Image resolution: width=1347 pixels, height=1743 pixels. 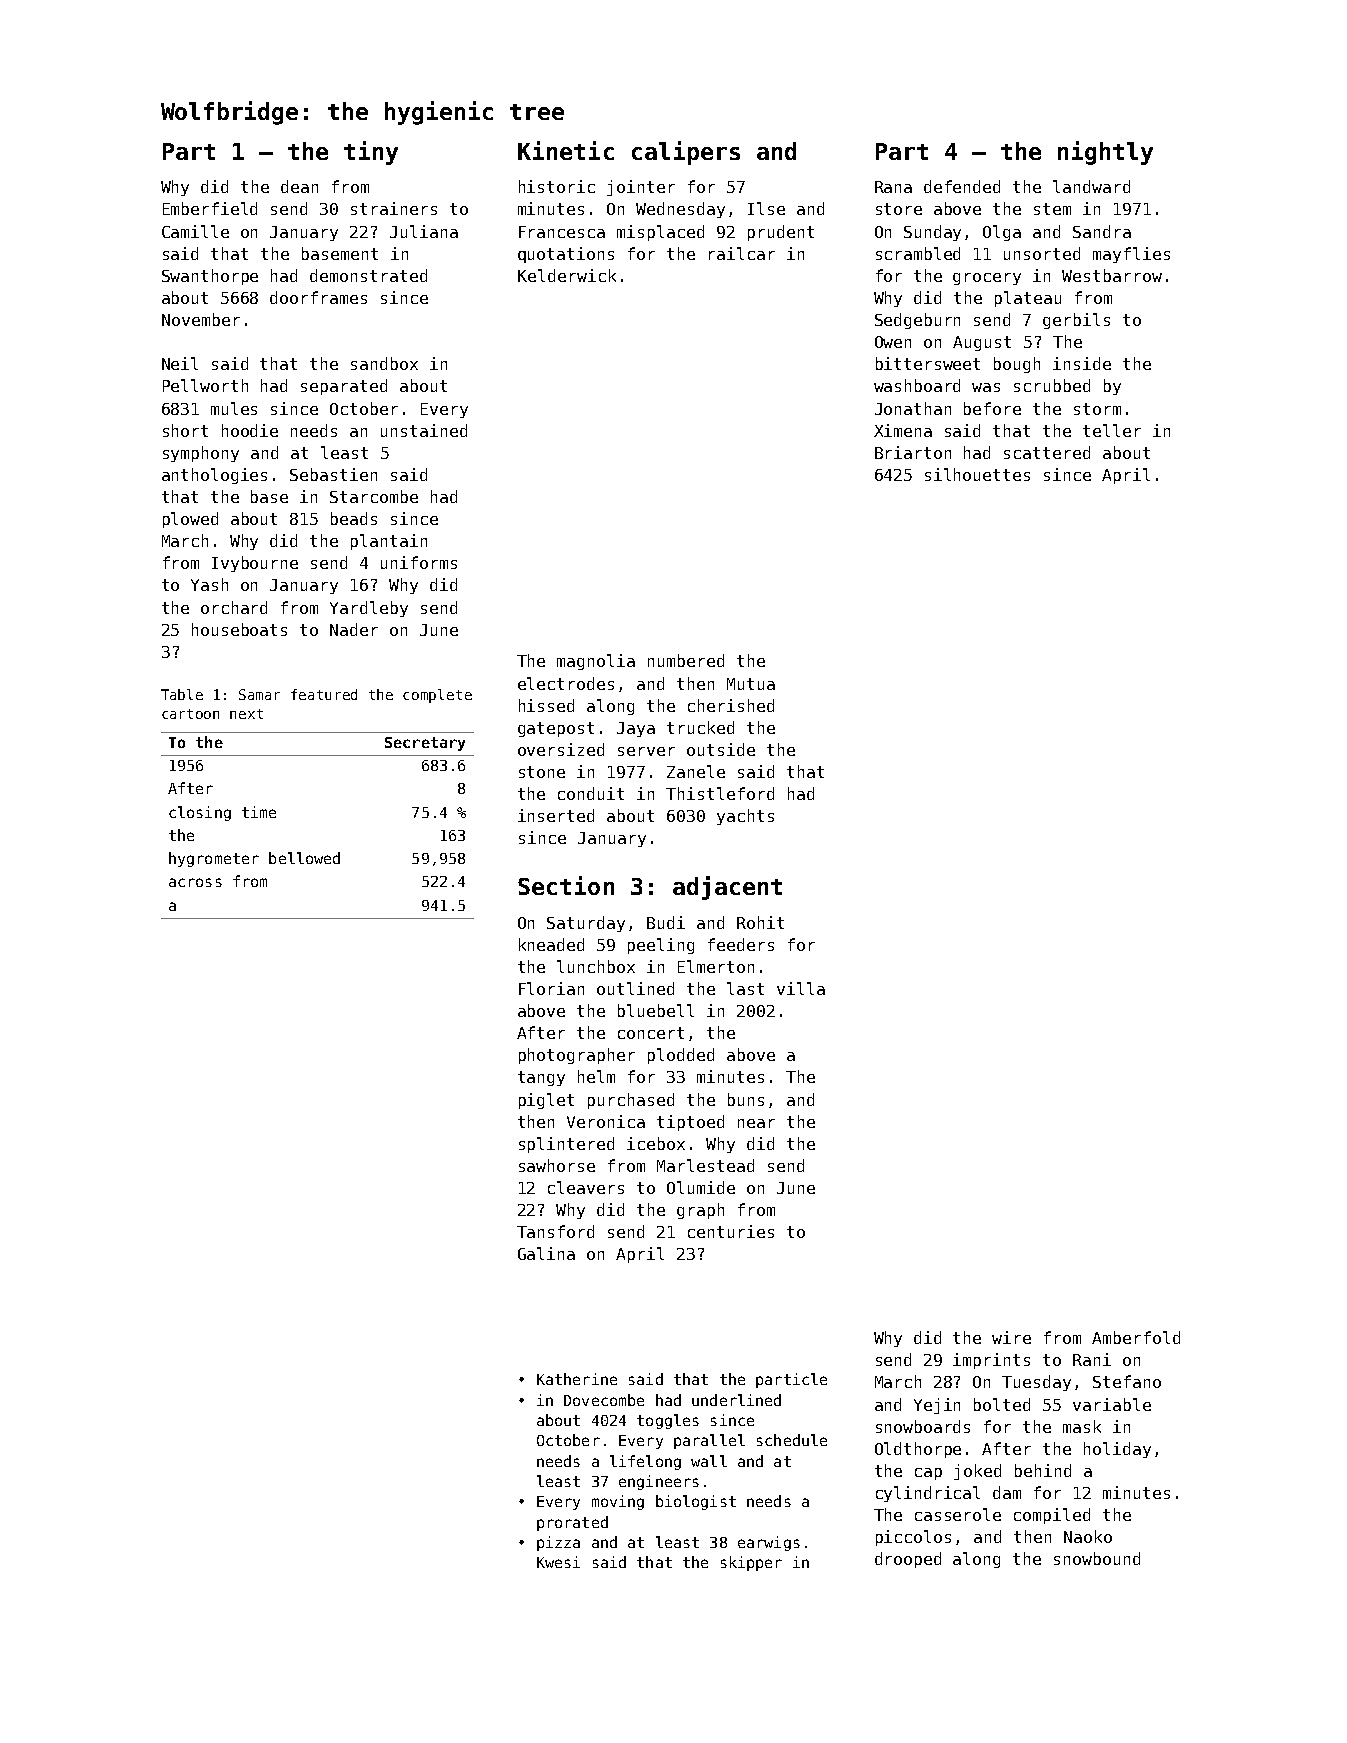 What do you see at coordinates (566, 150) in the screenshot?
I see `Kinetic` at bounding box center [566, 150].
